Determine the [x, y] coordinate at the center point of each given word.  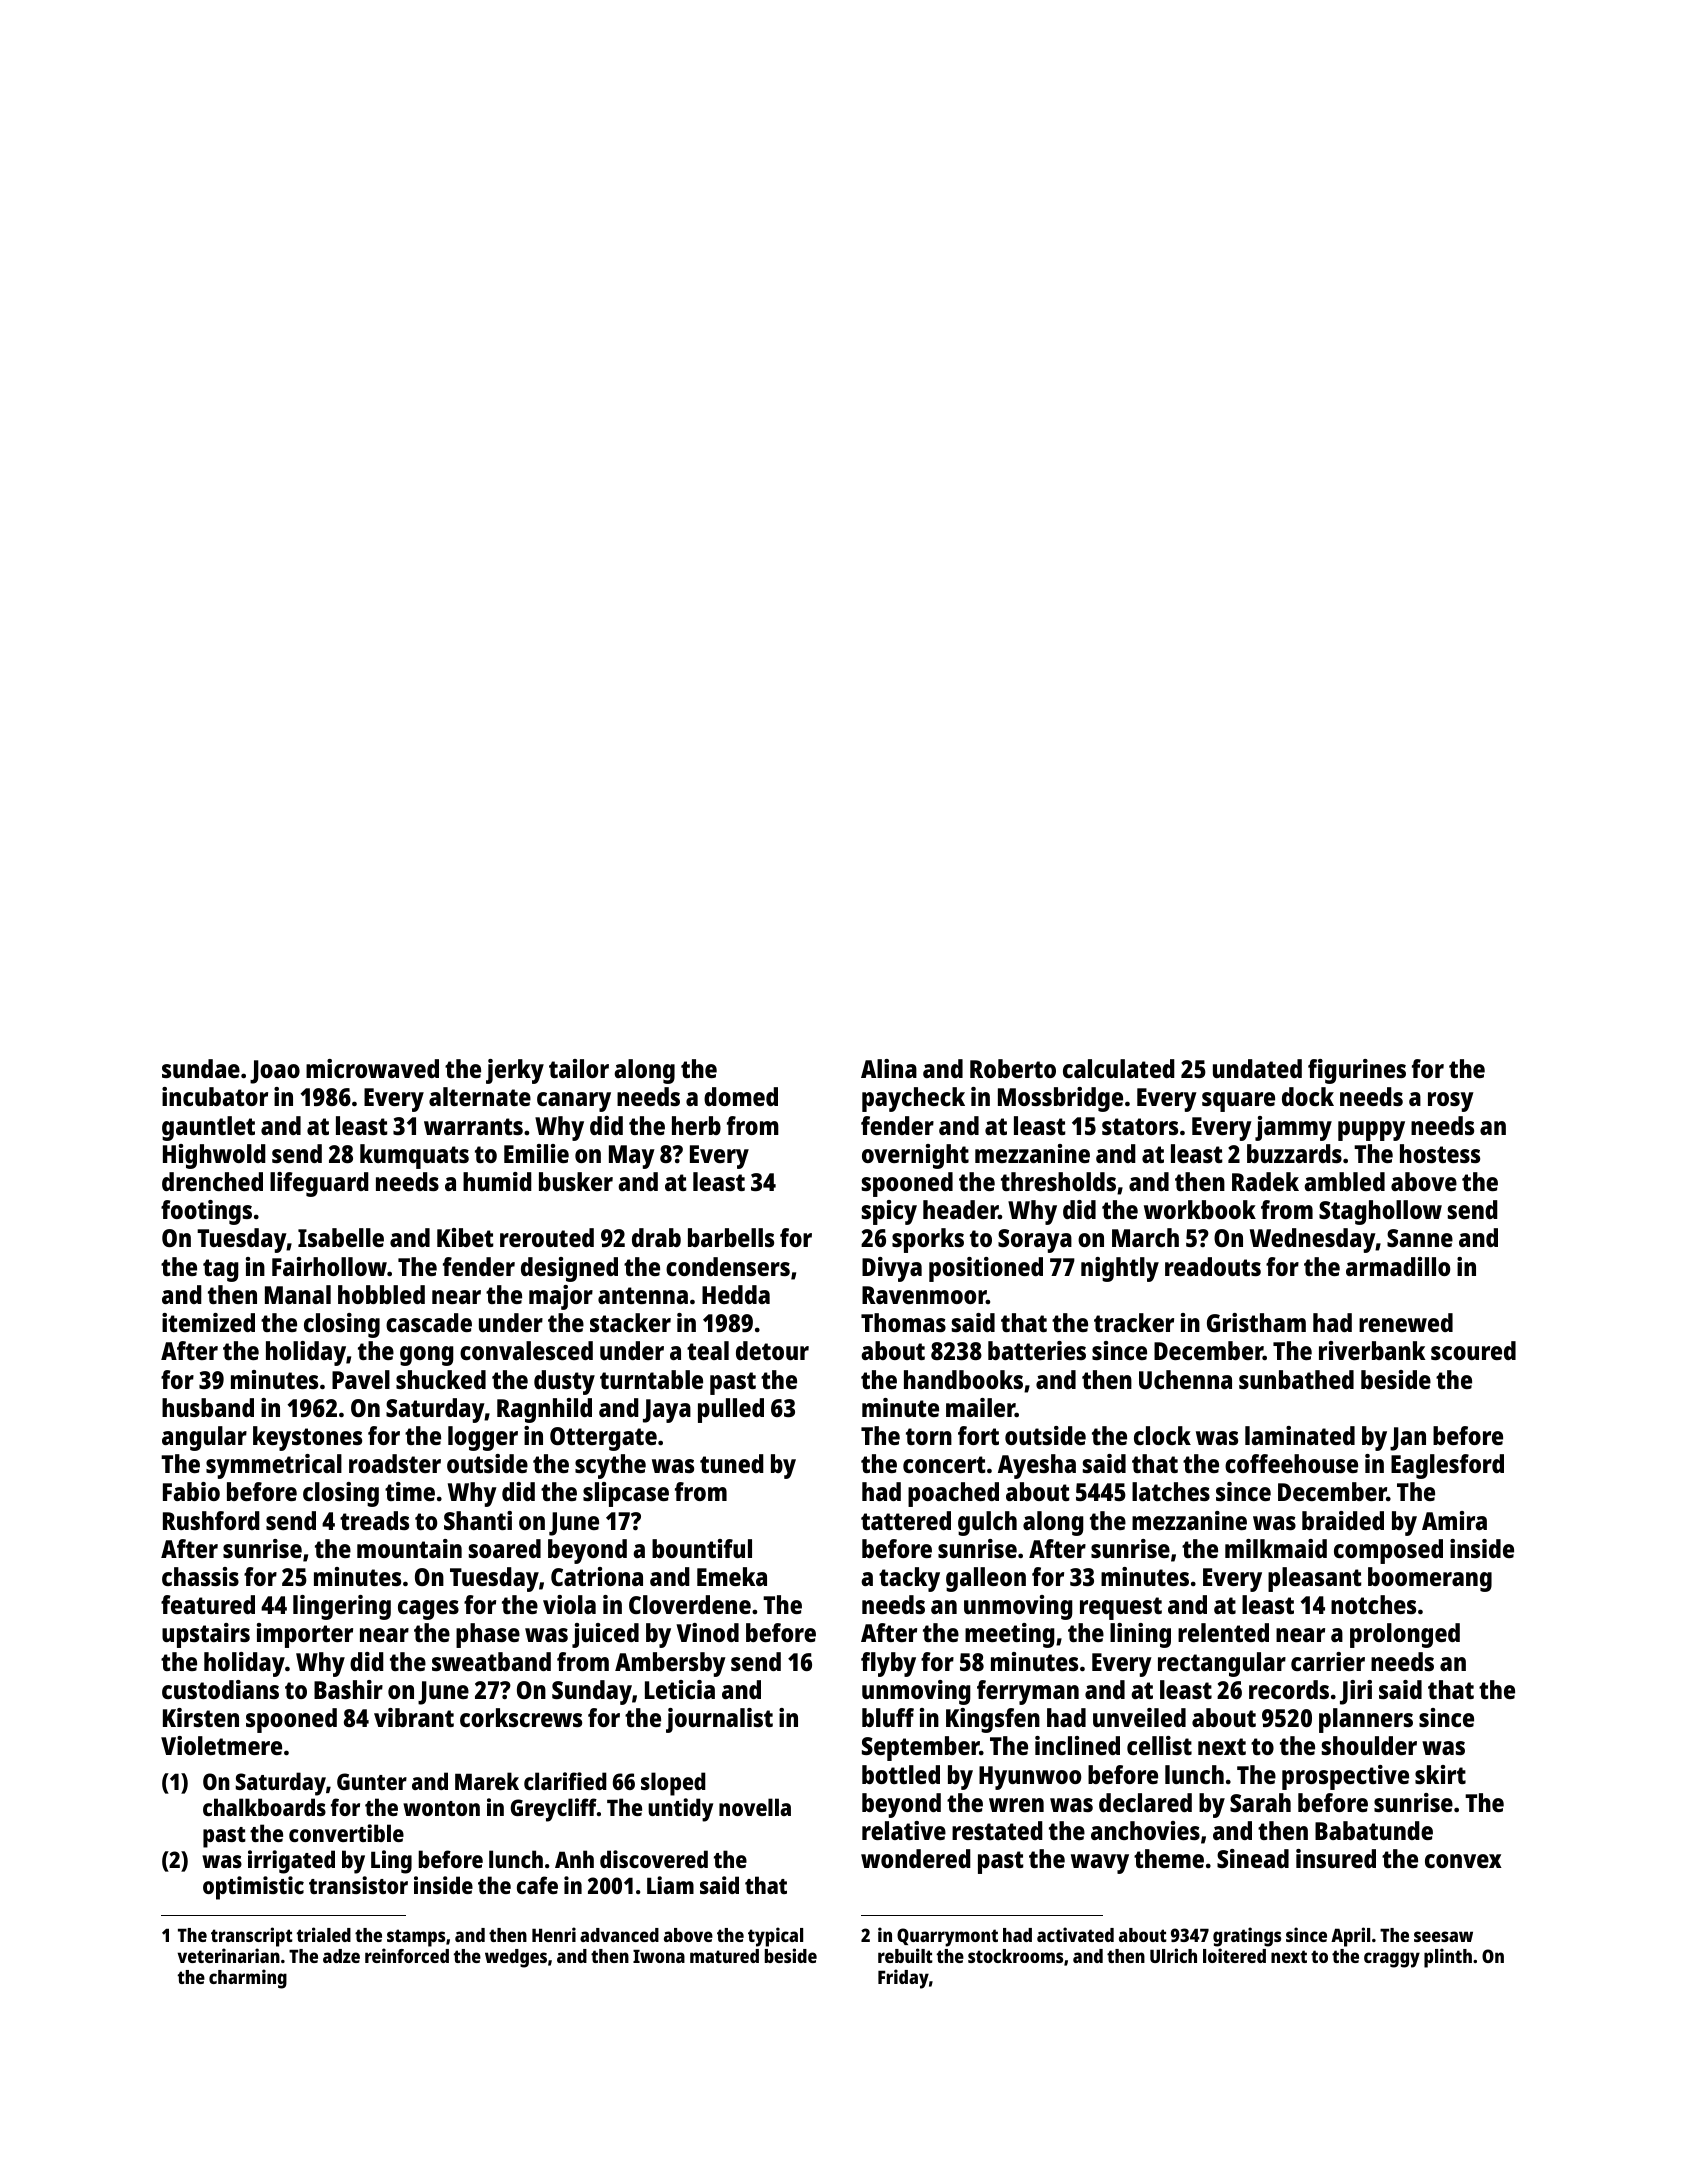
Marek [487, 1781]
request [1121, 1608]
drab [656, 1237]
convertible [346, 1833]
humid [497, 1181]
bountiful [702, 1548]
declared [1145, 1802]
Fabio [191, 1491]
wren [1016, 1805]
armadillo [1398, 1266]
